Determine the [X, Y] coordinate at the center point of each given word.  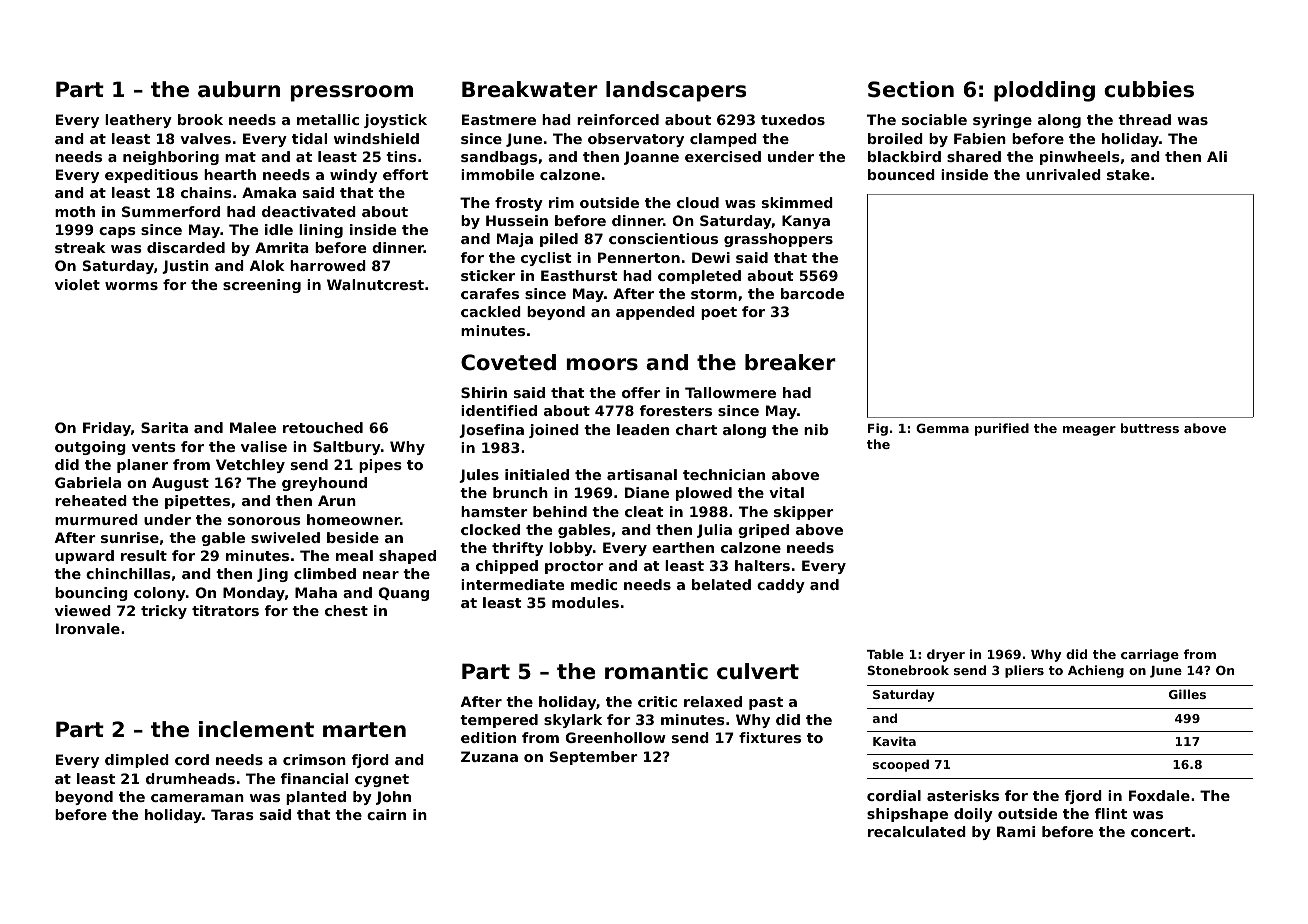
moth [75, 211]
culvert [758, 671]
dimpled [137, 761]
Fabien [980, 138]
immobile [497, 174]
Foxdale [1159, 795]
